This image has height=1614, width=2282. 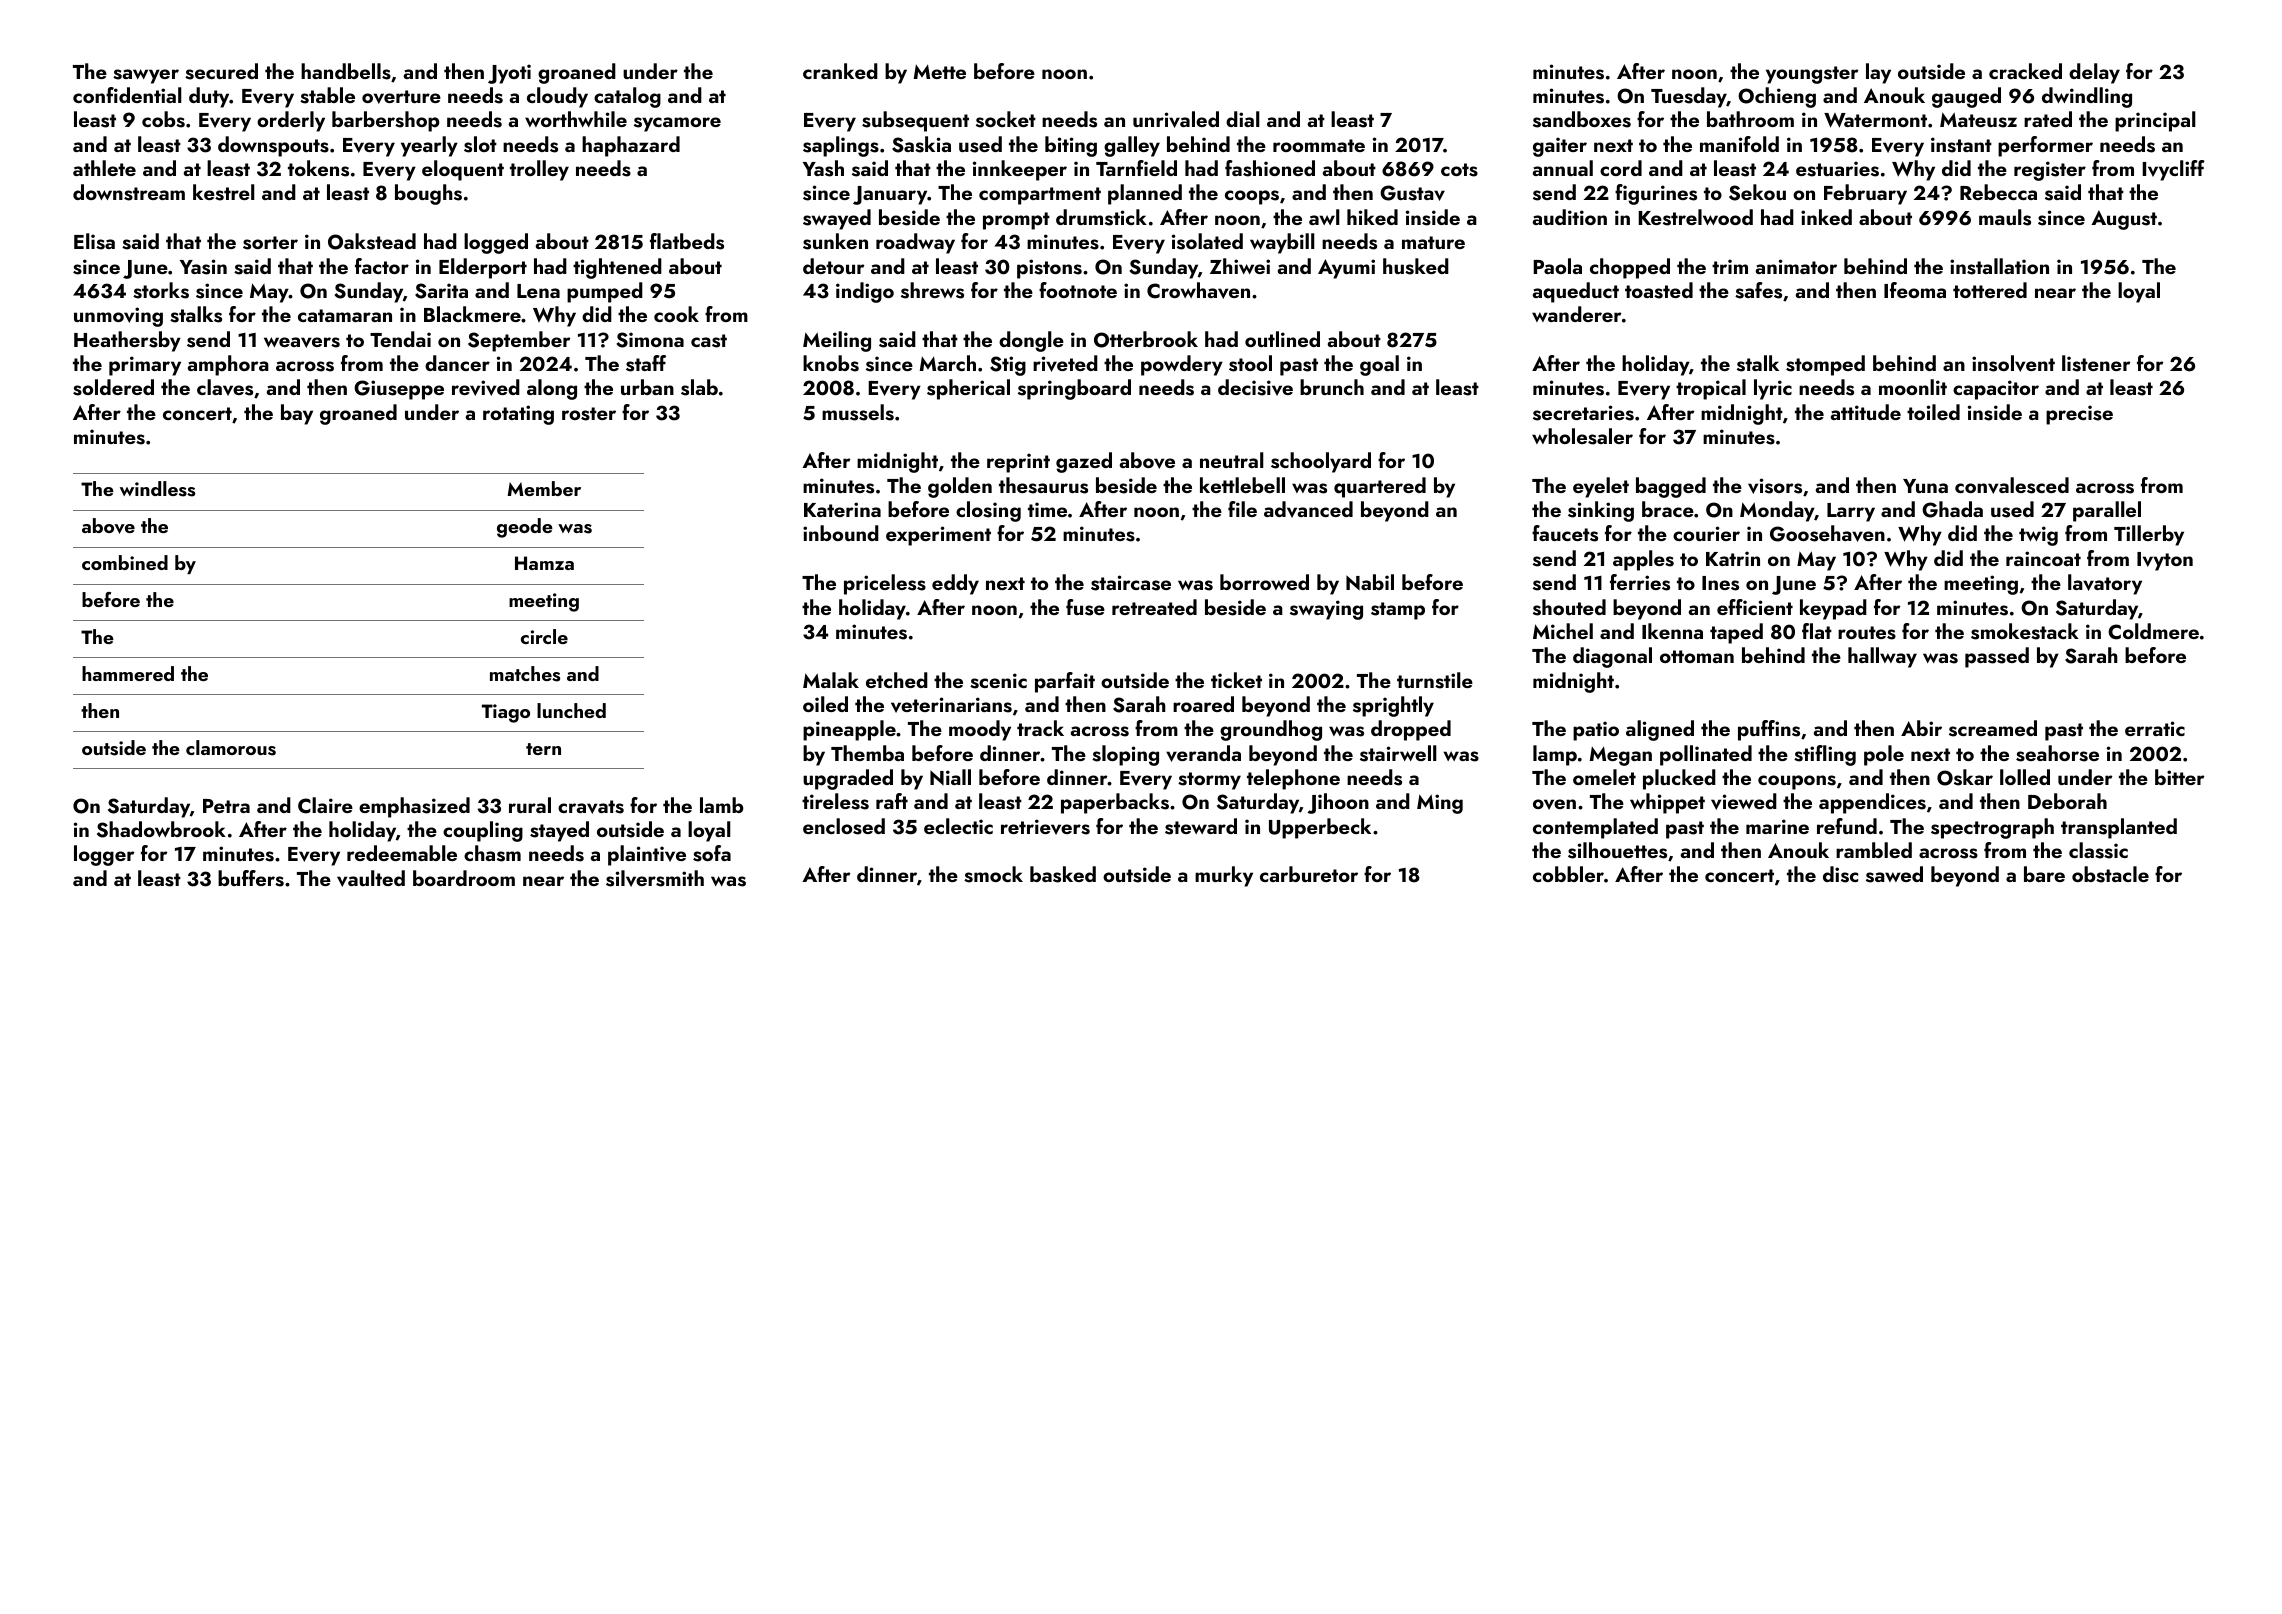 What do you see at coordinates (346, 71) in the image?
I see `handbells` at bounding box center [346, 71].
